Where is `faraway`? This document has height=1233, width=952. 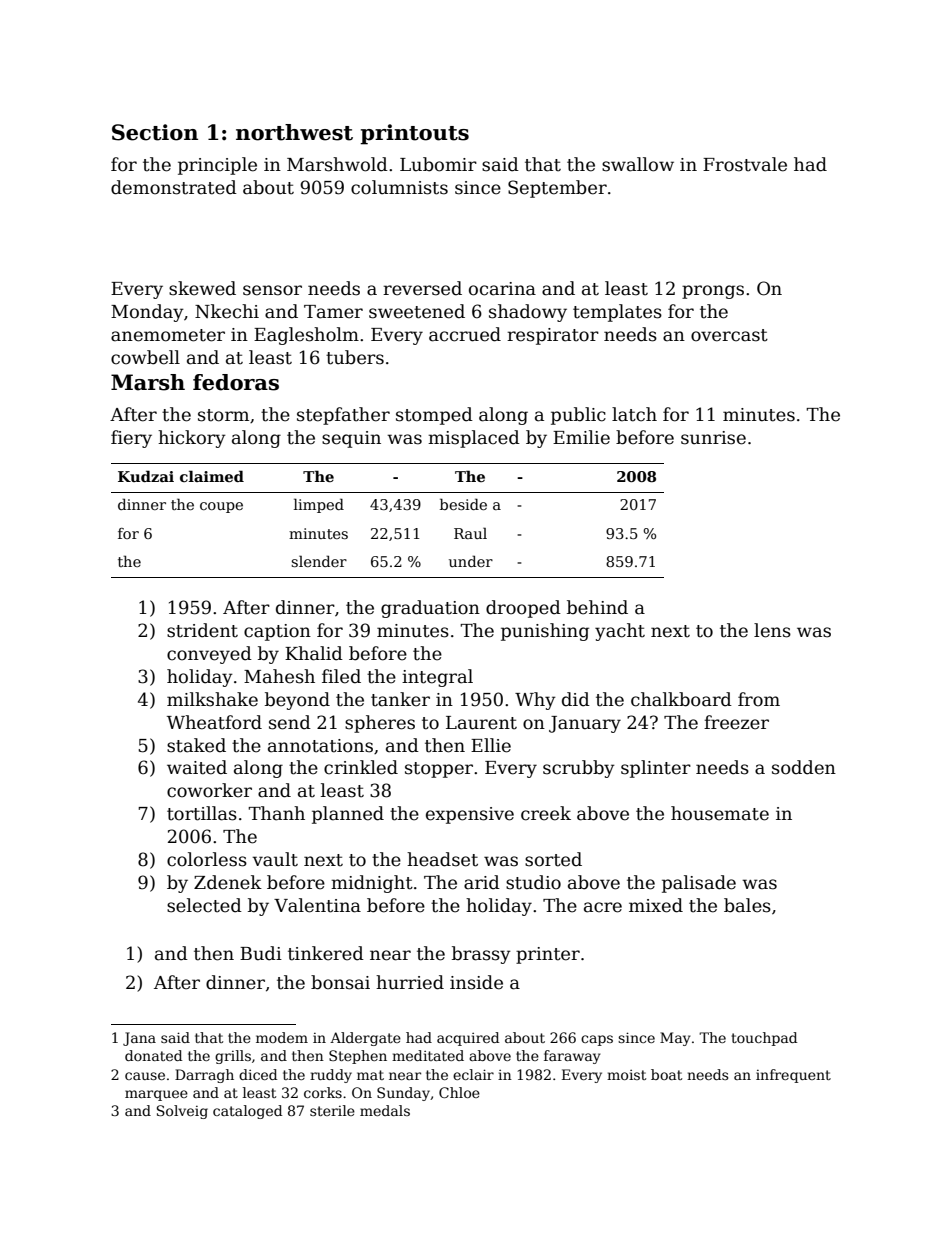
faraway is located at coordinates (572, 1057).
